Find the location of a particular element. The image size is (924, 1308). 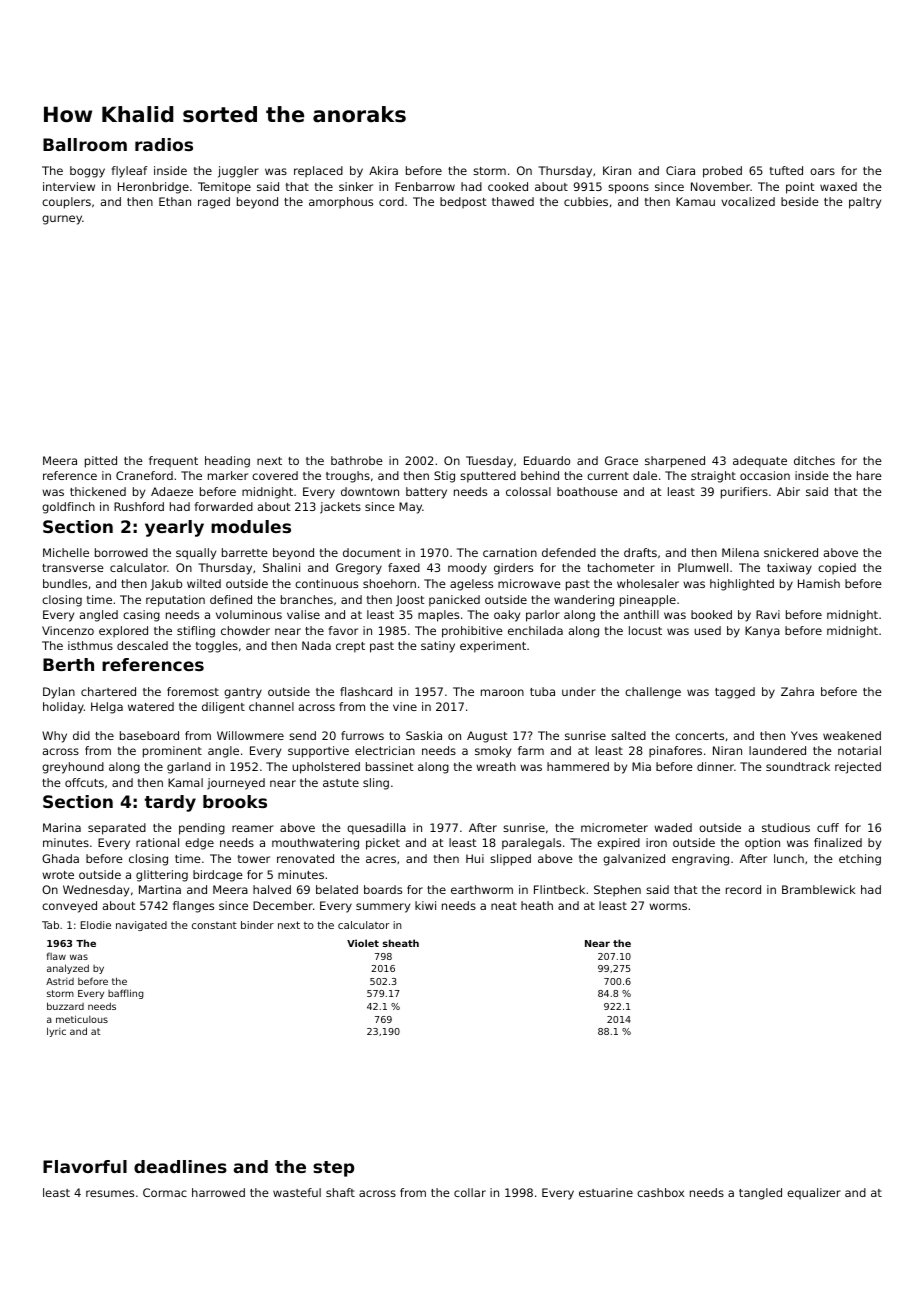

Ballroom is located at coordinates (85, 144).
